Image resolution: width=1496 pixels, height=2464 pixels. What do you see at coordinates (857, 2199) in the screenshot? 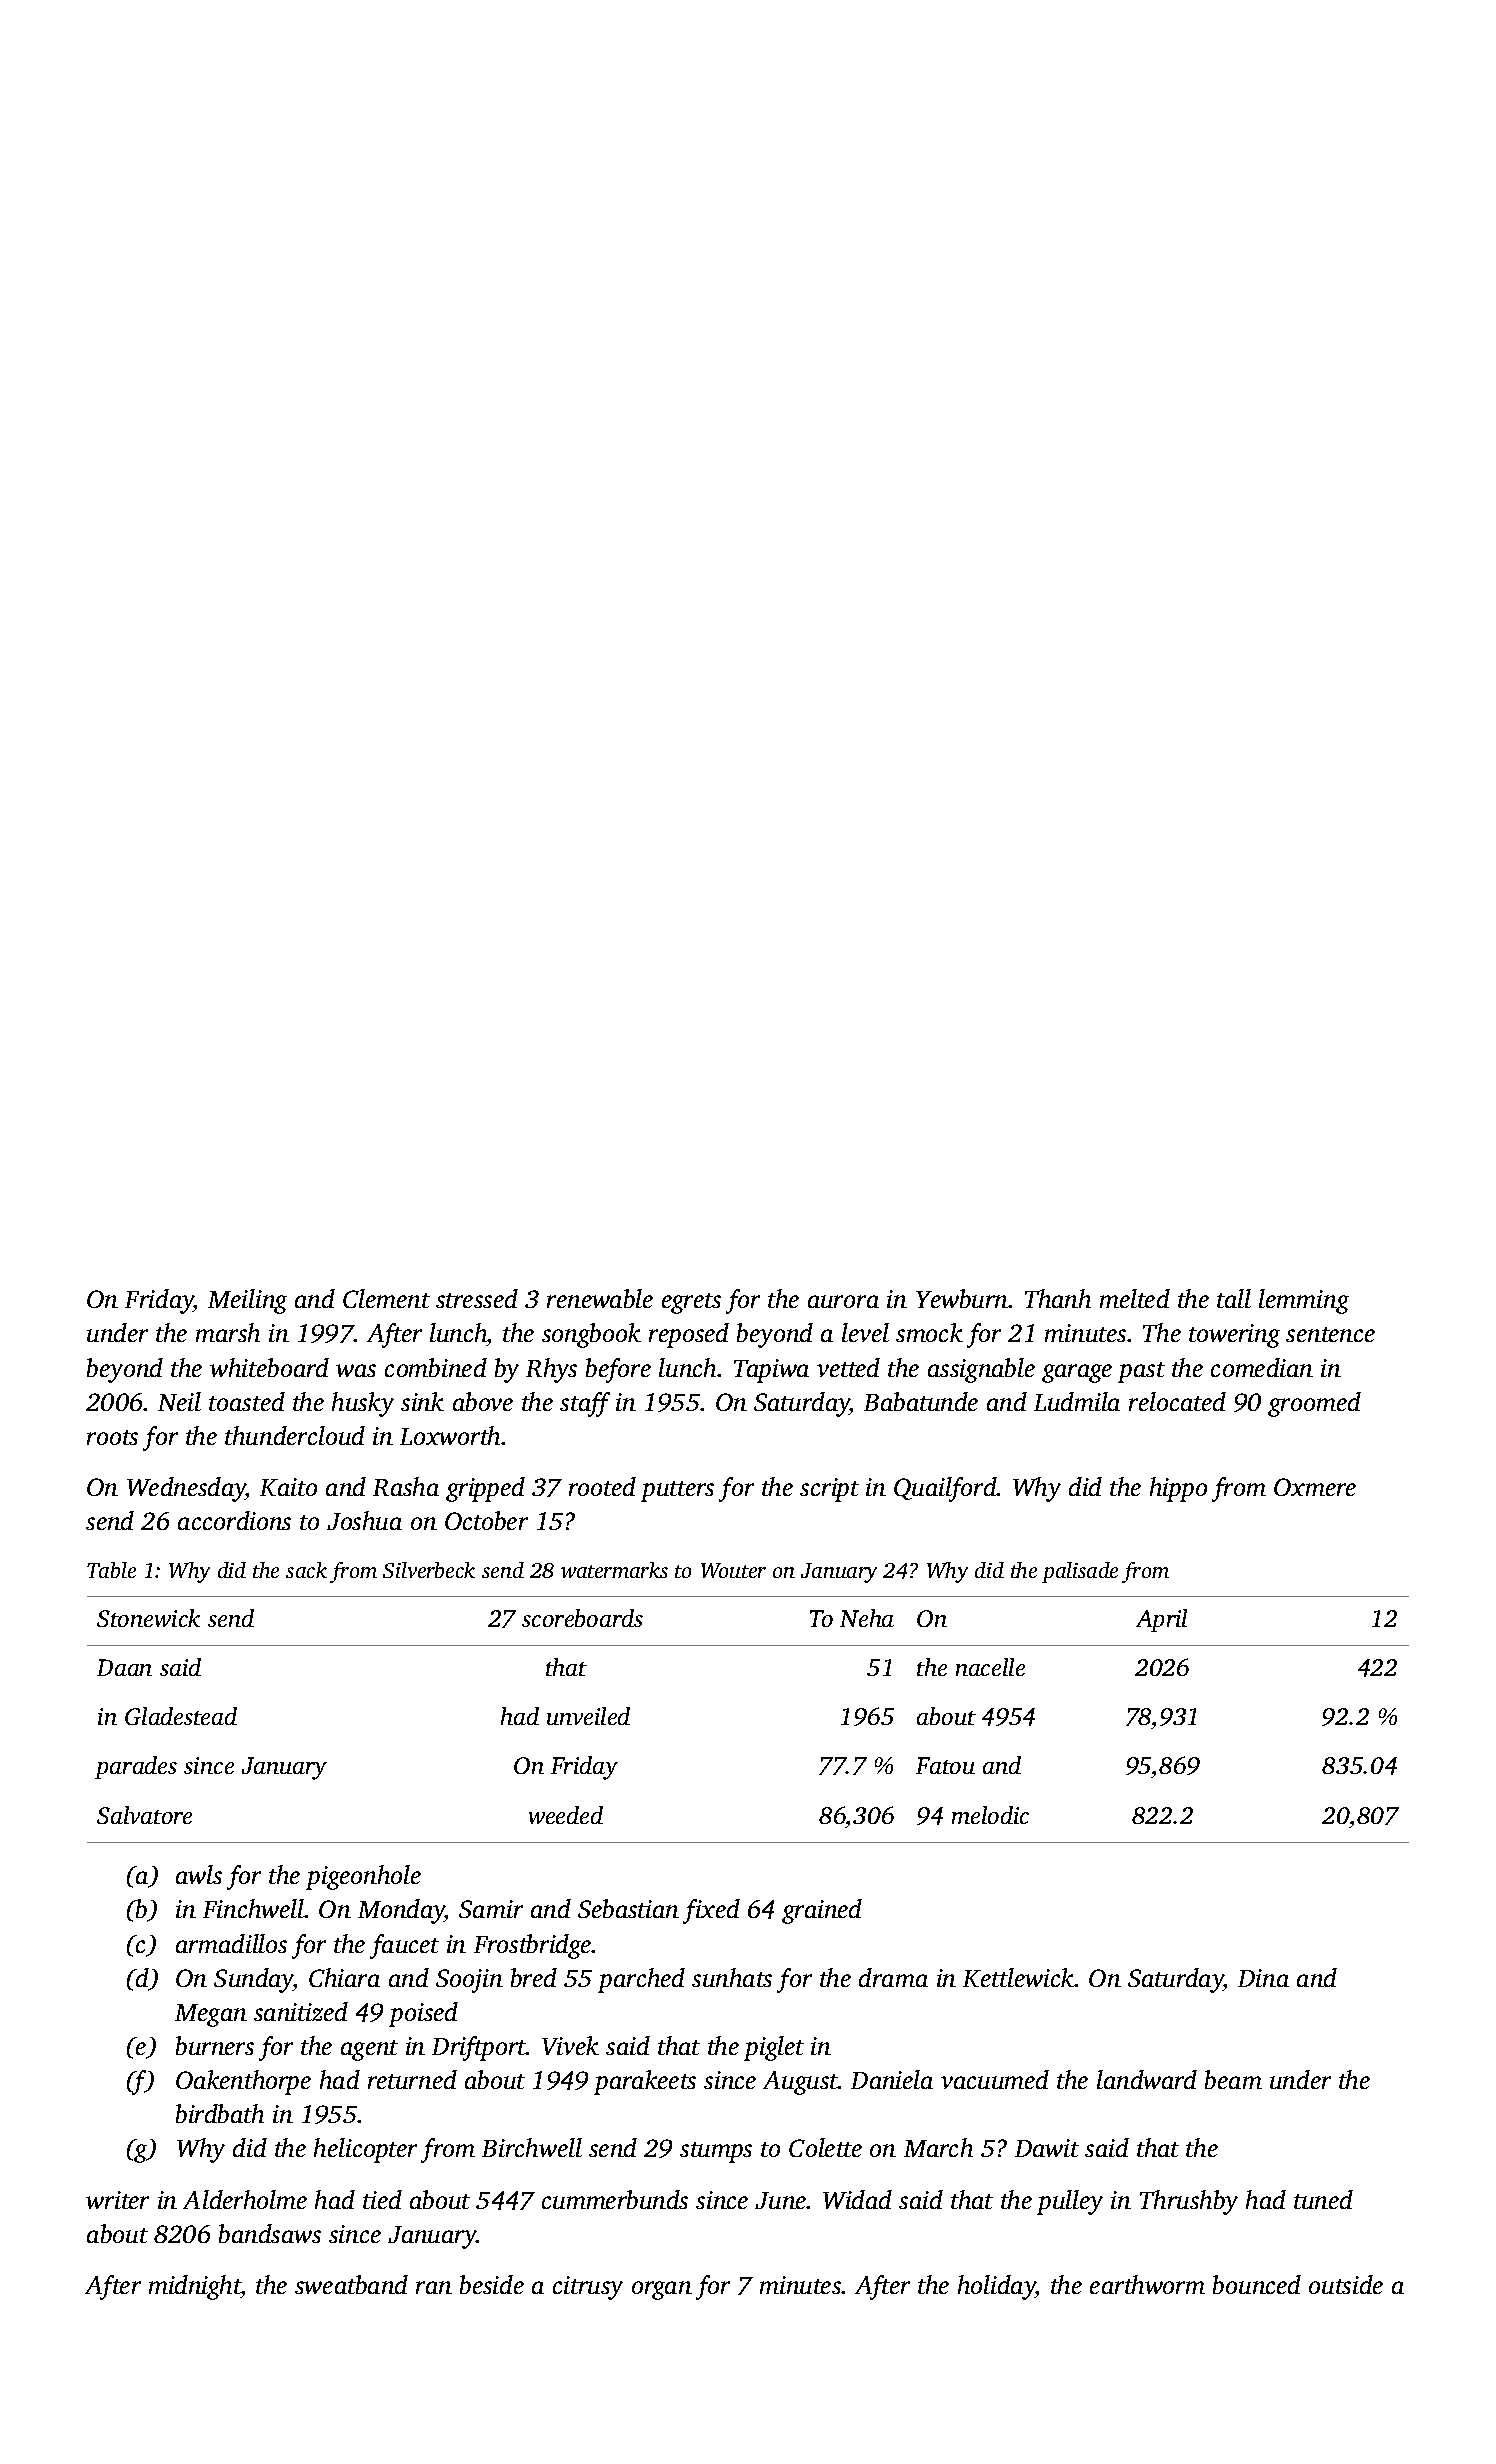
I see `Widad` at bounding box center [857, 2199].
